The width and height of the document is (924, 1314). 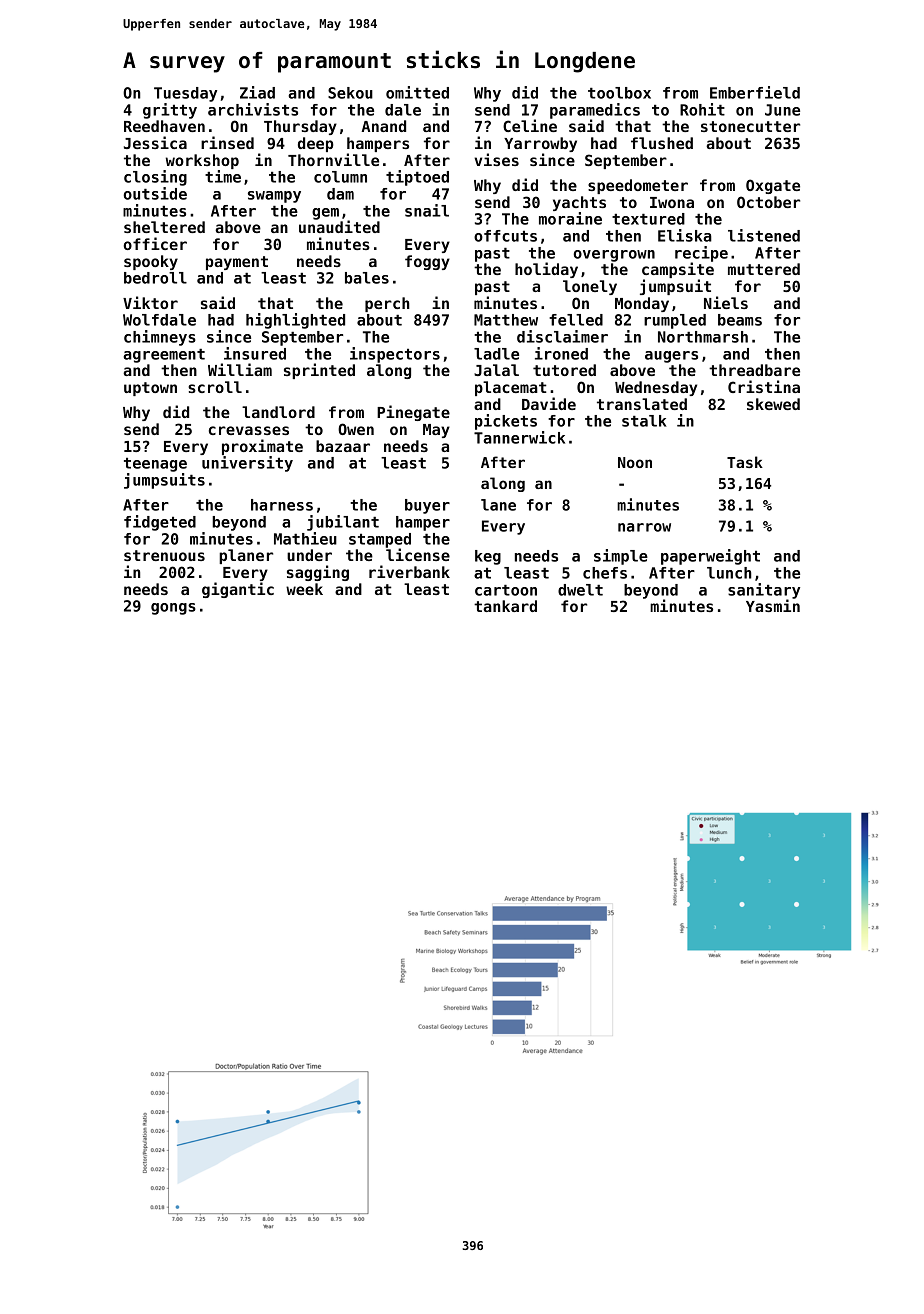 I want to click on Emberfield, so click(x=755, y=92).
